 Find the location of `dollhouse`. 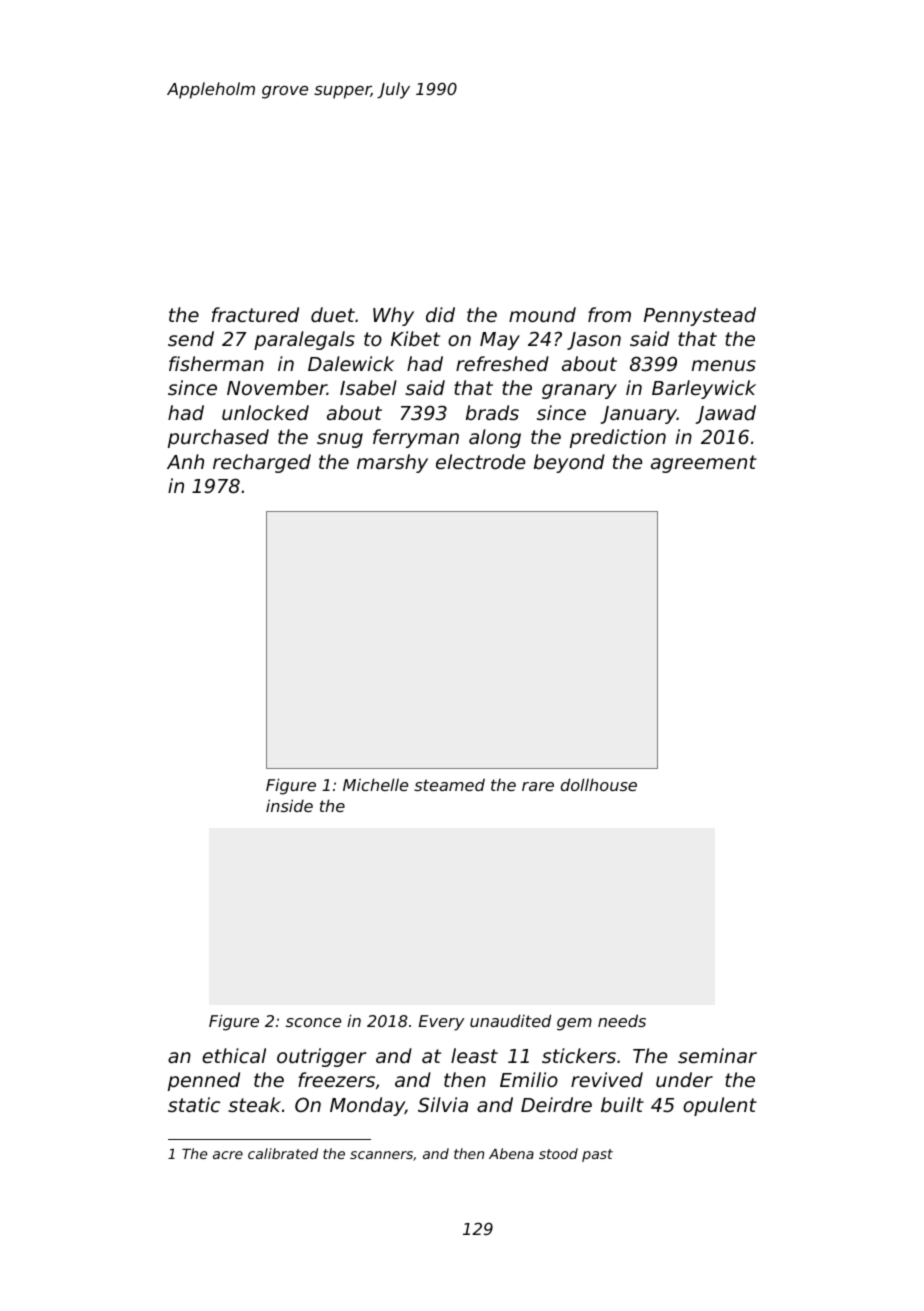

dollhouse is located at coordinates (599, 784).
